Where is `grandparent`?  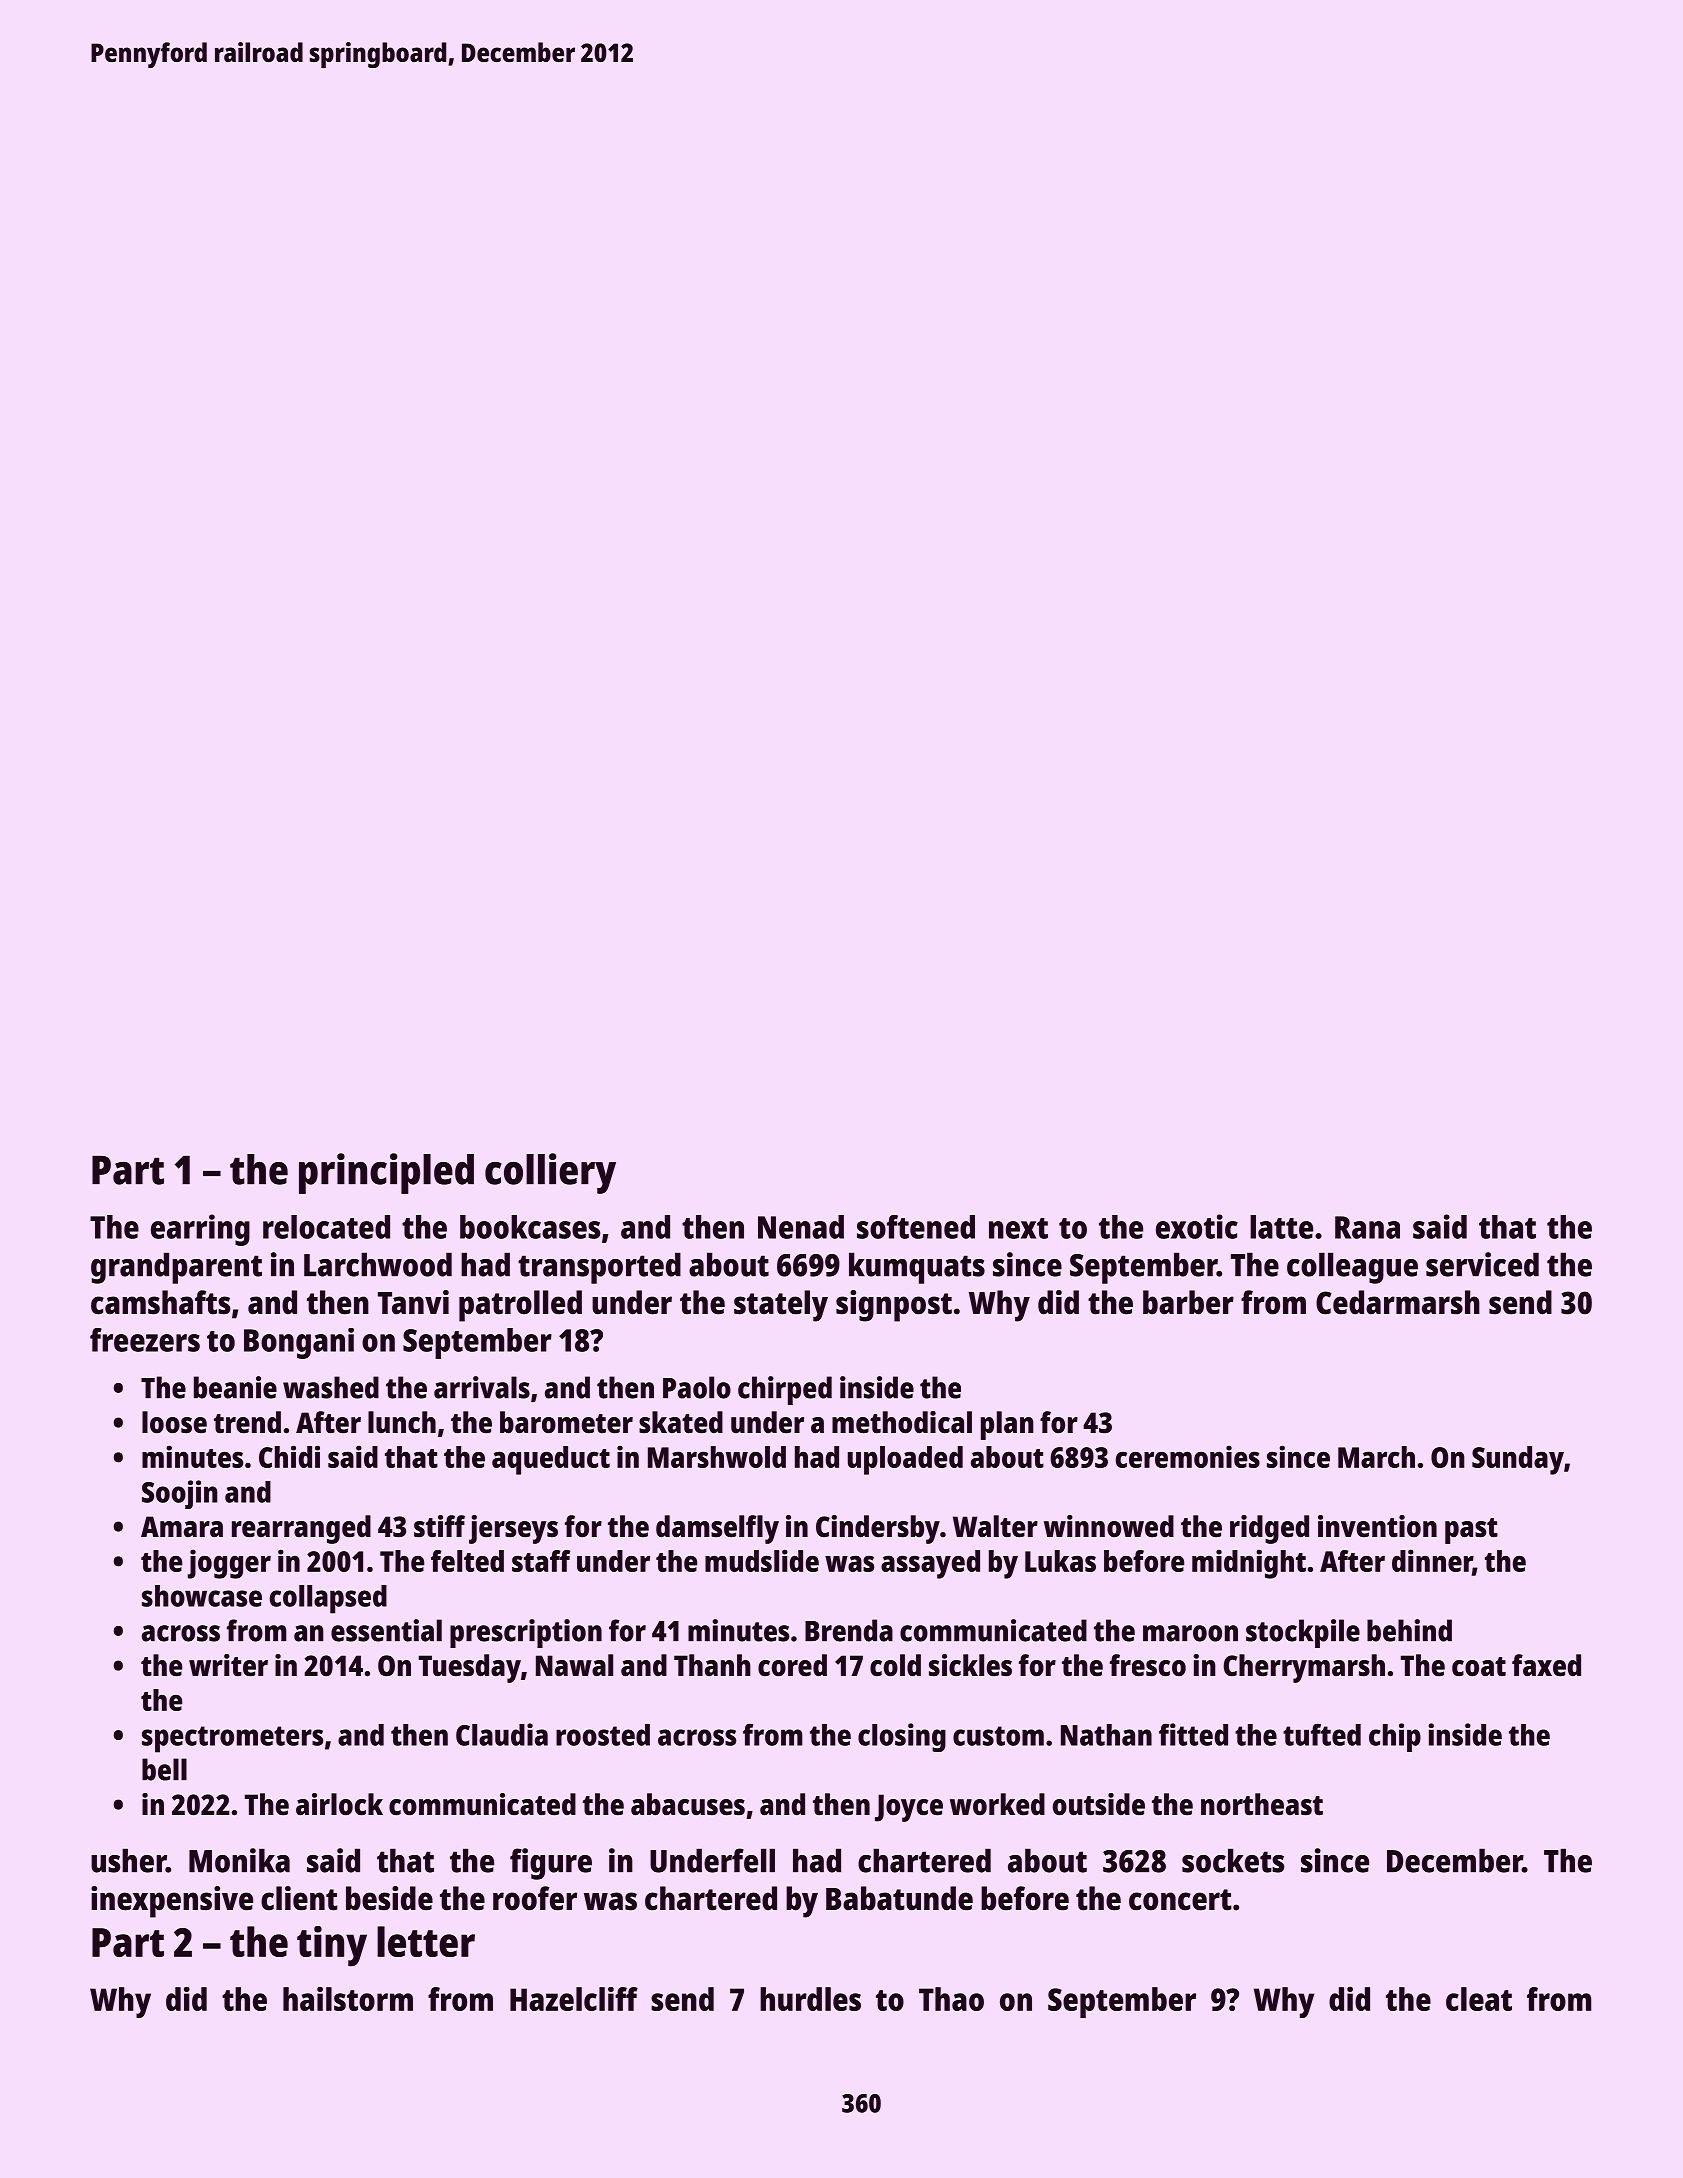
grandparent is located at coordinates (176, 1268).
